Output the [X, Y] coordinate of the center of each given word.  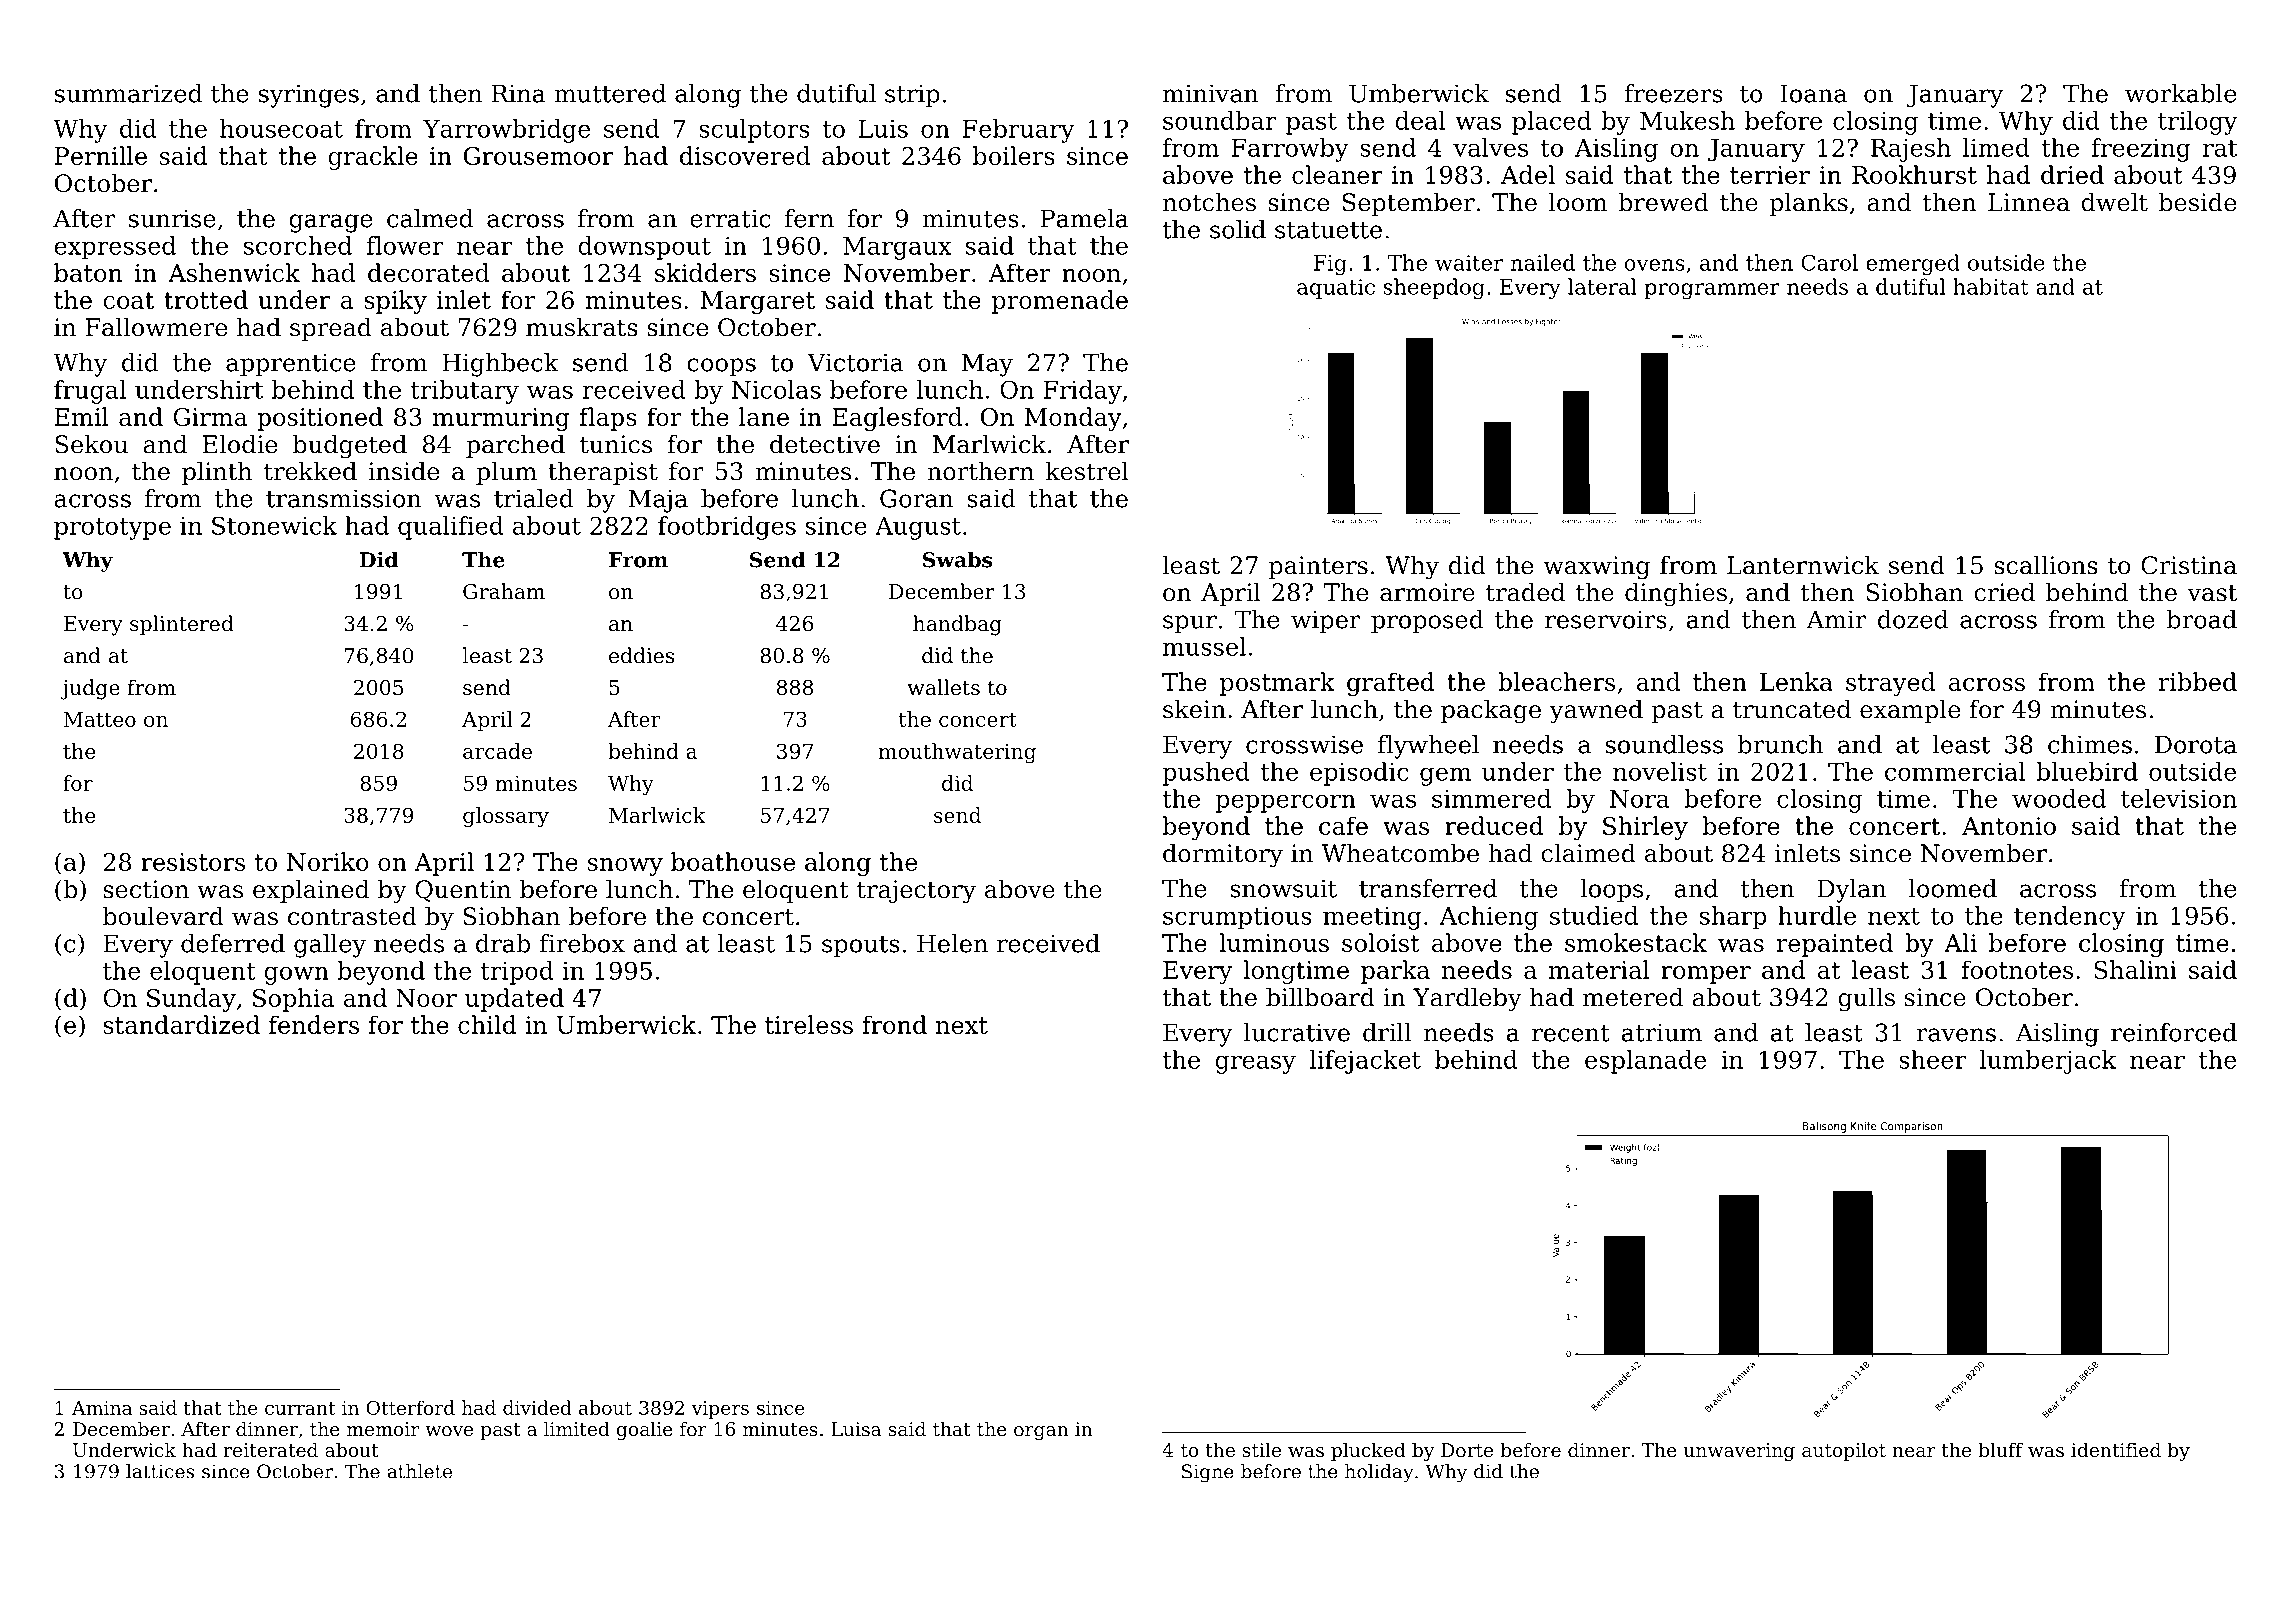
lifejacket [1365, 1062]
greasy [1256, 1065]
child [487, 1024]
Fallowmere [156, 327]
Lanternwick [1803, 565]
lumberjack [2048, 1062]
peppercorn [1285, 803]
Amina [102, 1408]
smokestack [1636, 942]
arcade [497, 751]
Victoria [855, 362]
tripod [517, 973]
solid [1238, 229]
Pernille [101, 155]
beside [2197, 202]
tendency [2070, 918]
